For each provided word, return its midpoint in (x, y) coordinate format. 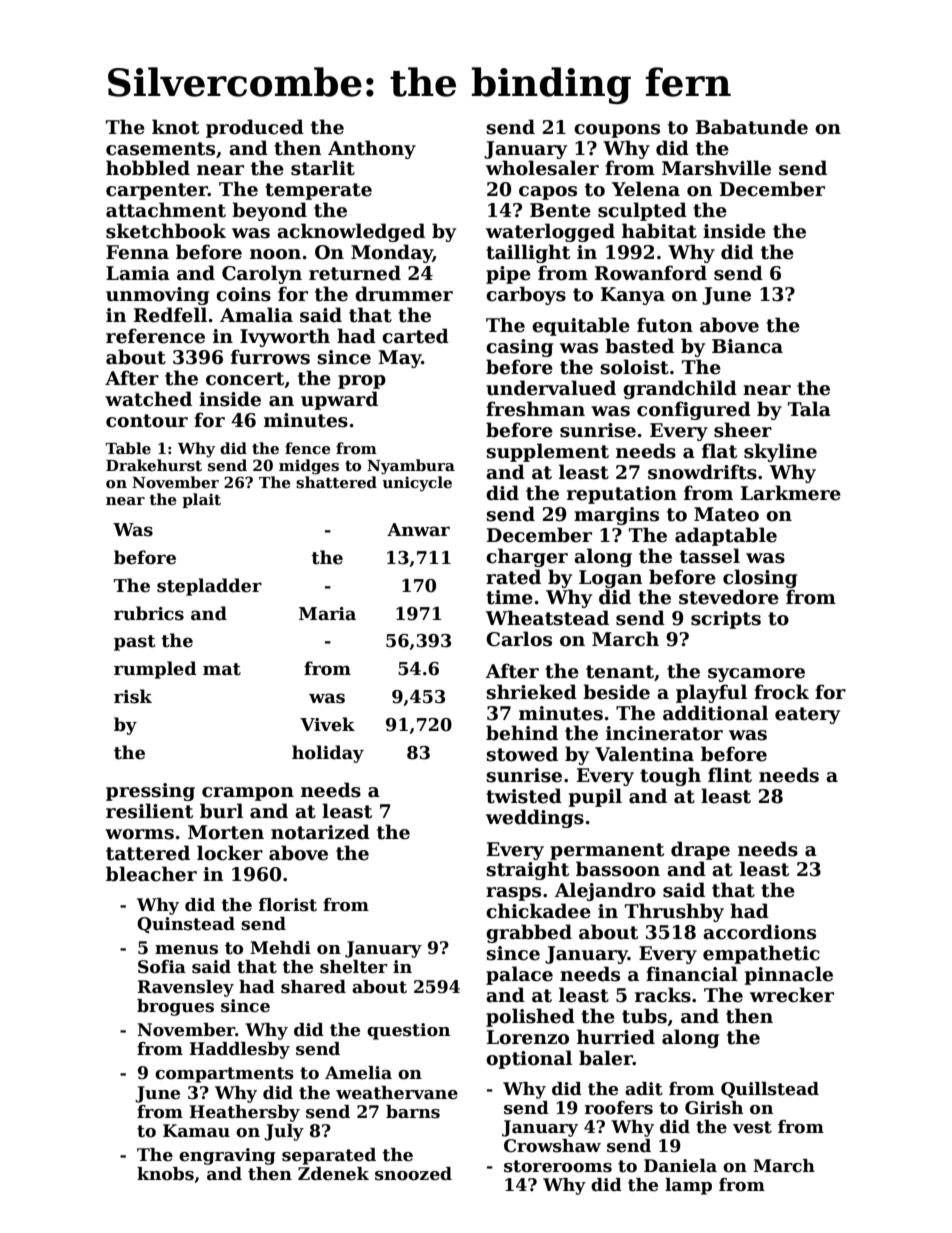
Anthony (372, 149)
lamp (688, 1186)
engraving (227, 1156)
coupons (617, 131)
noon (275, 254)
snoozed (413, 1174)
